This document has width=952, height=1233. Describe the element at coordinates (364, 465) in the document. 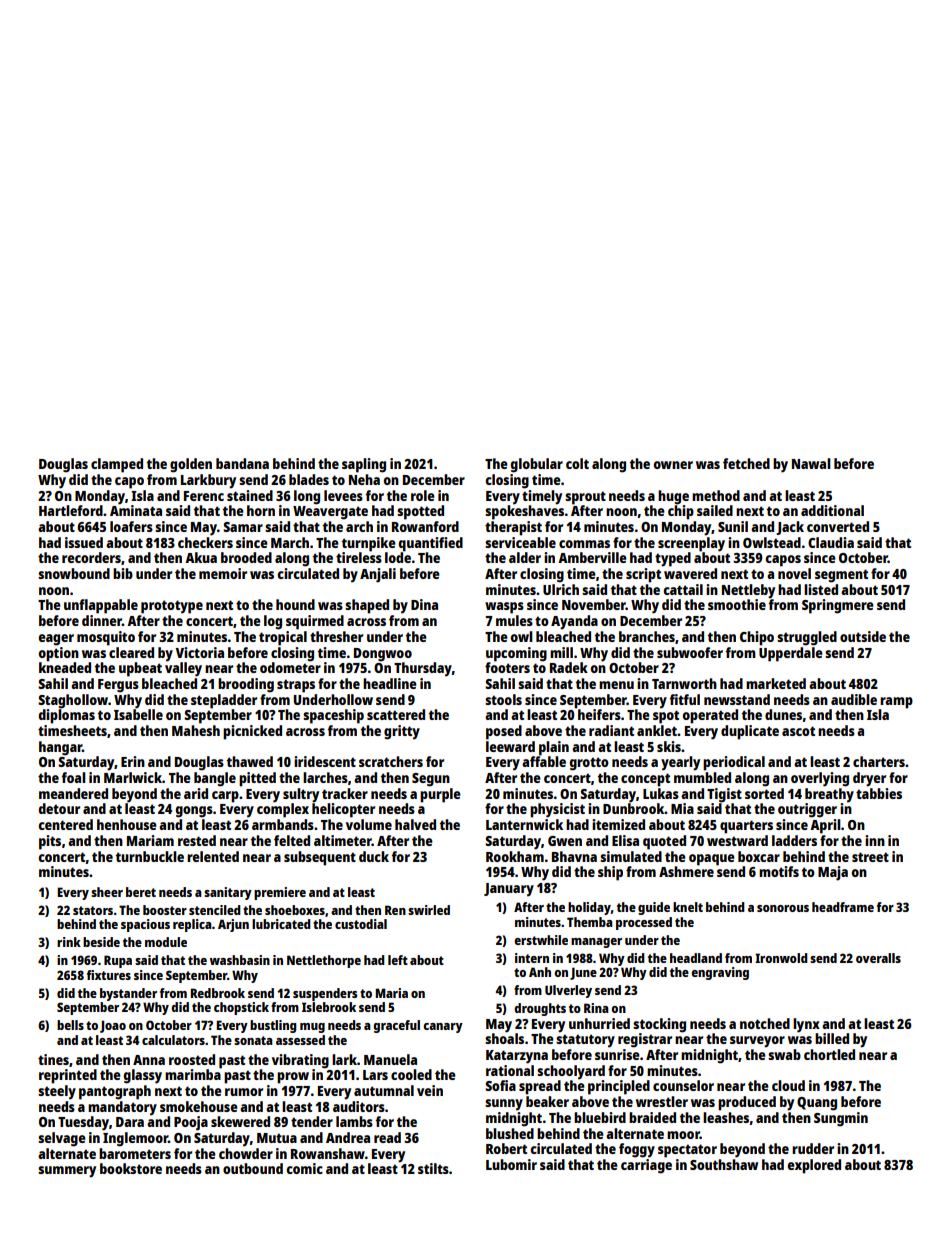

I see `sapling` at that location.
